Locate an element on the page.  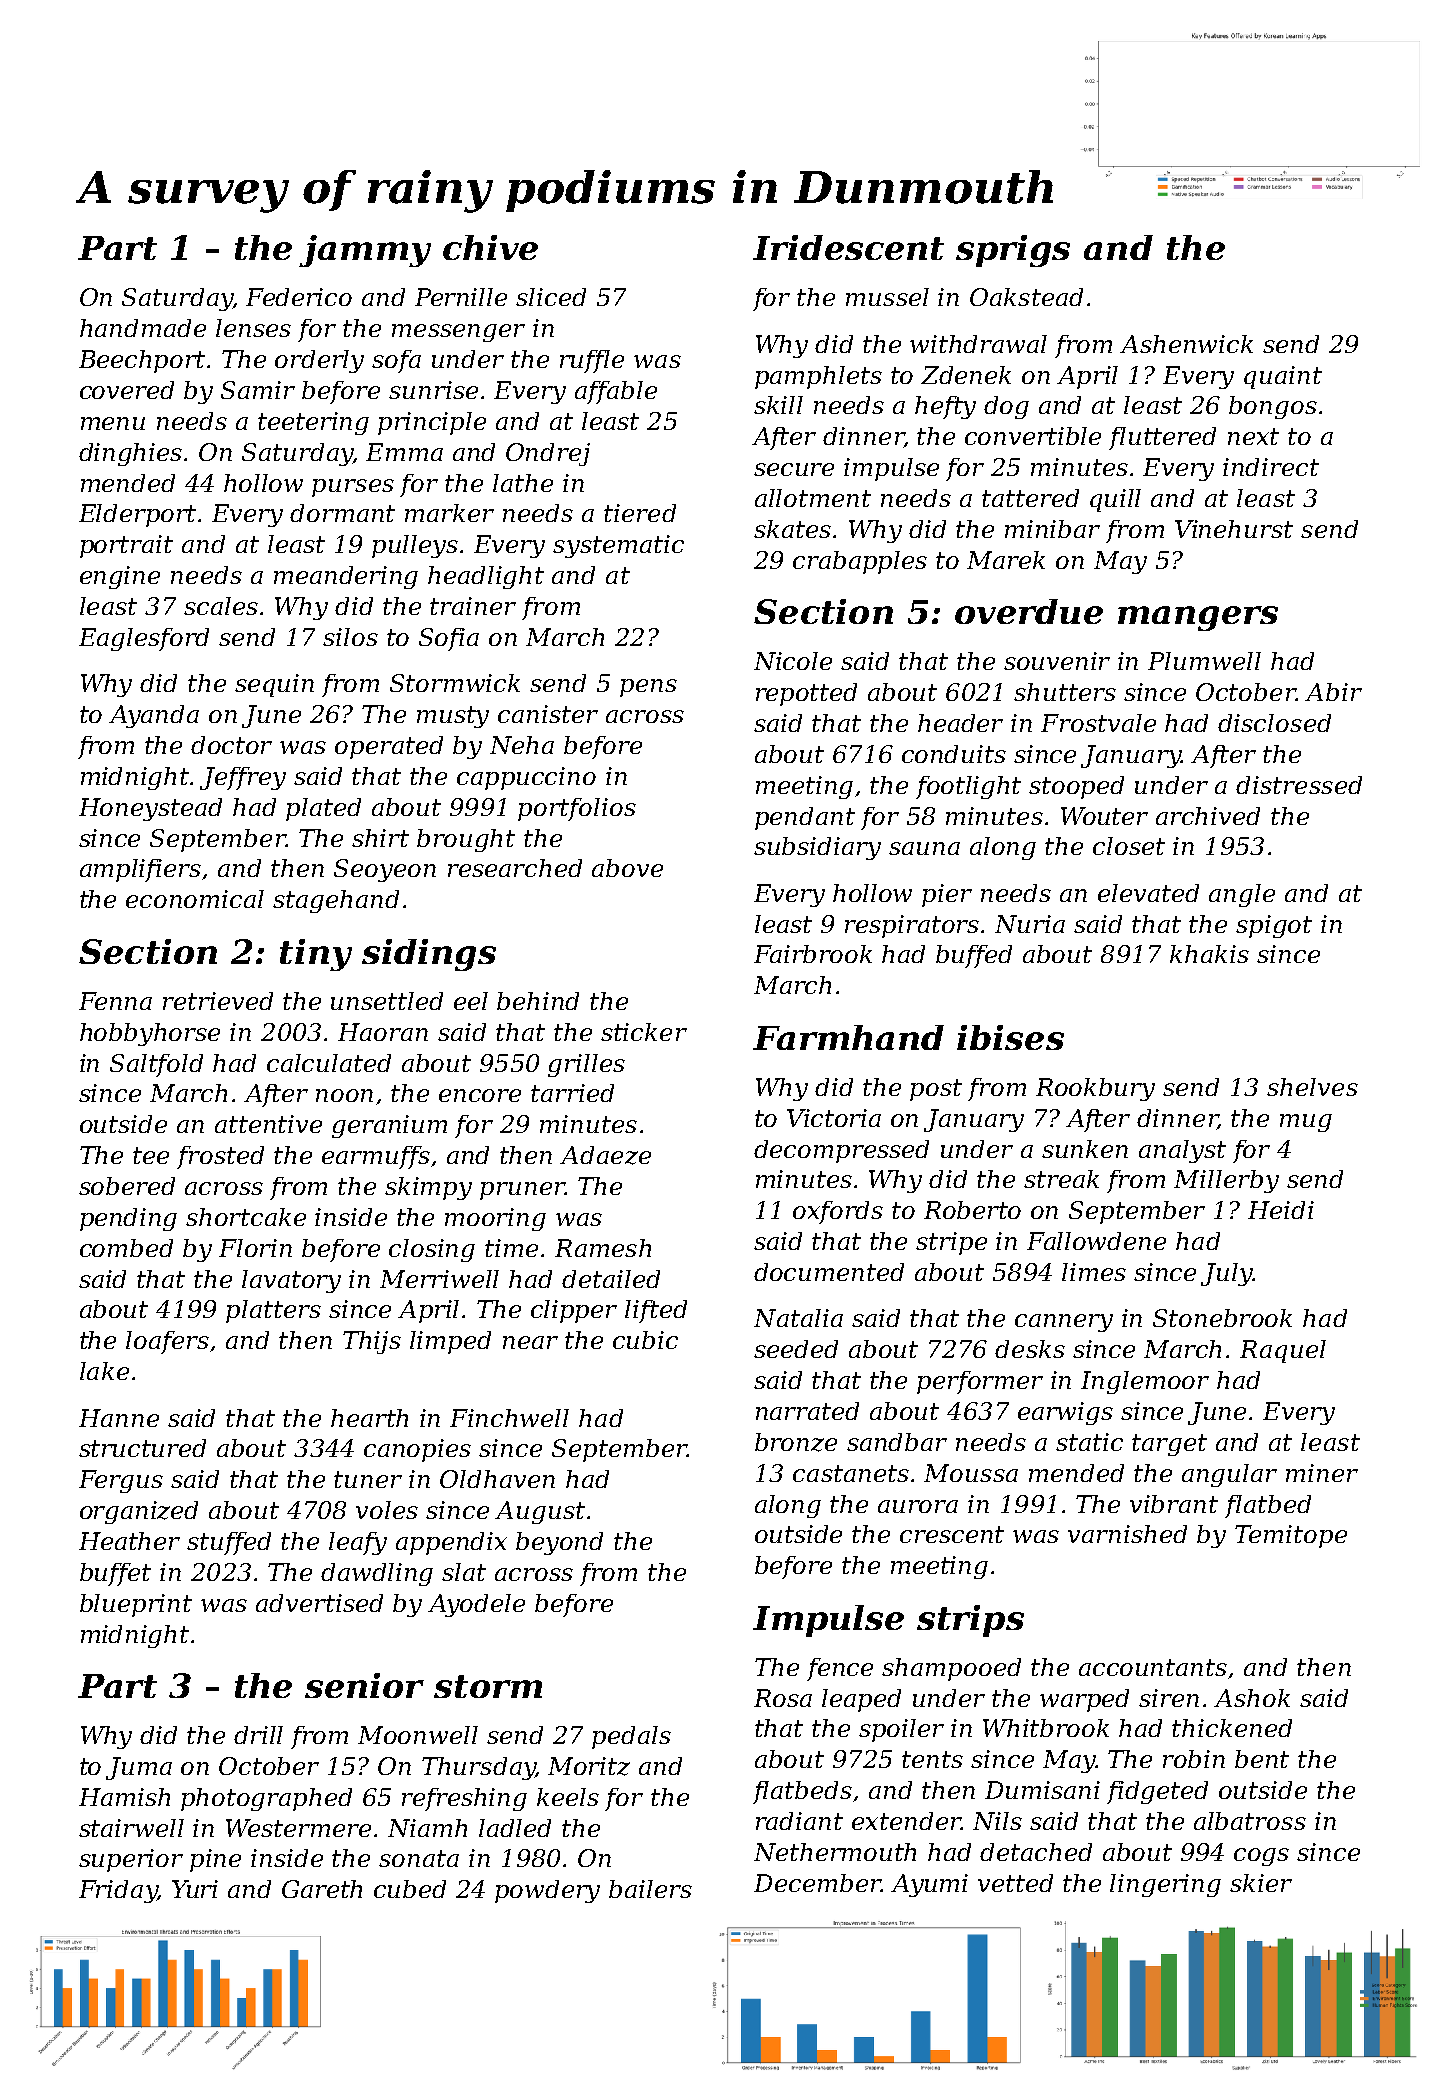
messenger is located at coordinates (458, 333).
